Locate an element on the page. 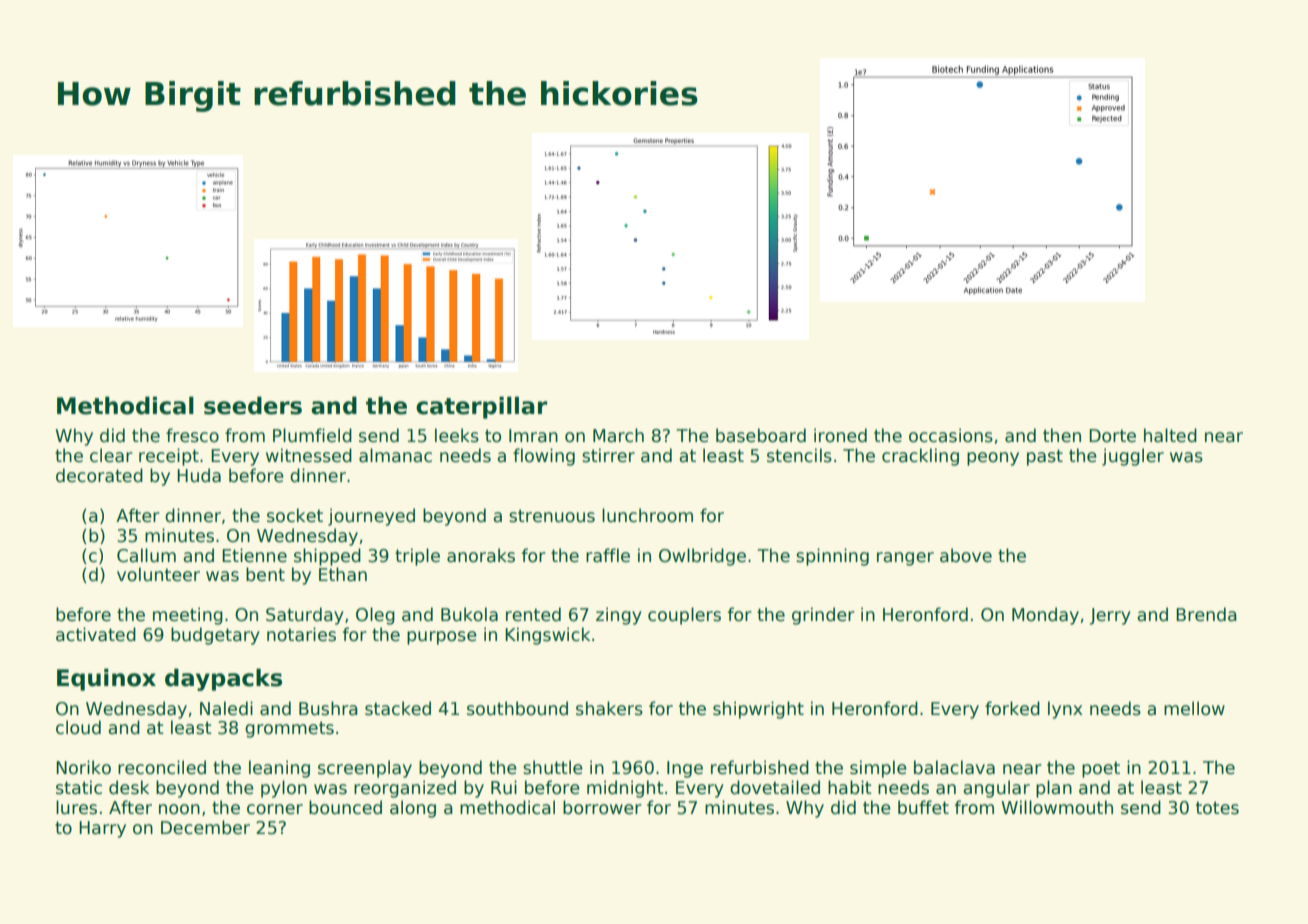 The height and width of the document is (924, 1308). meeting is located at coordinates (188, 616).
